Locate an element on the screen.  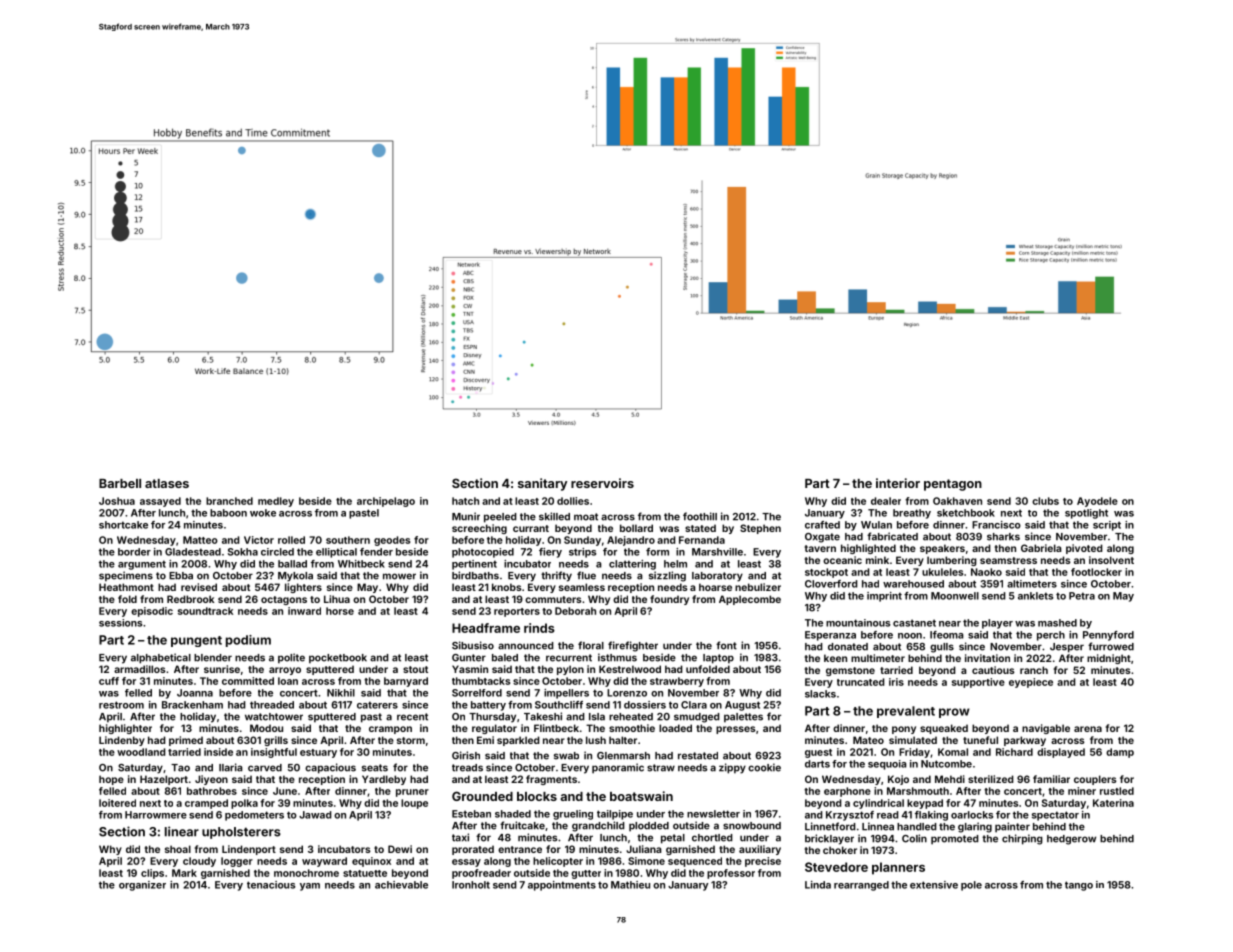
Kestrelwood is located at coordinates (630, 669).
